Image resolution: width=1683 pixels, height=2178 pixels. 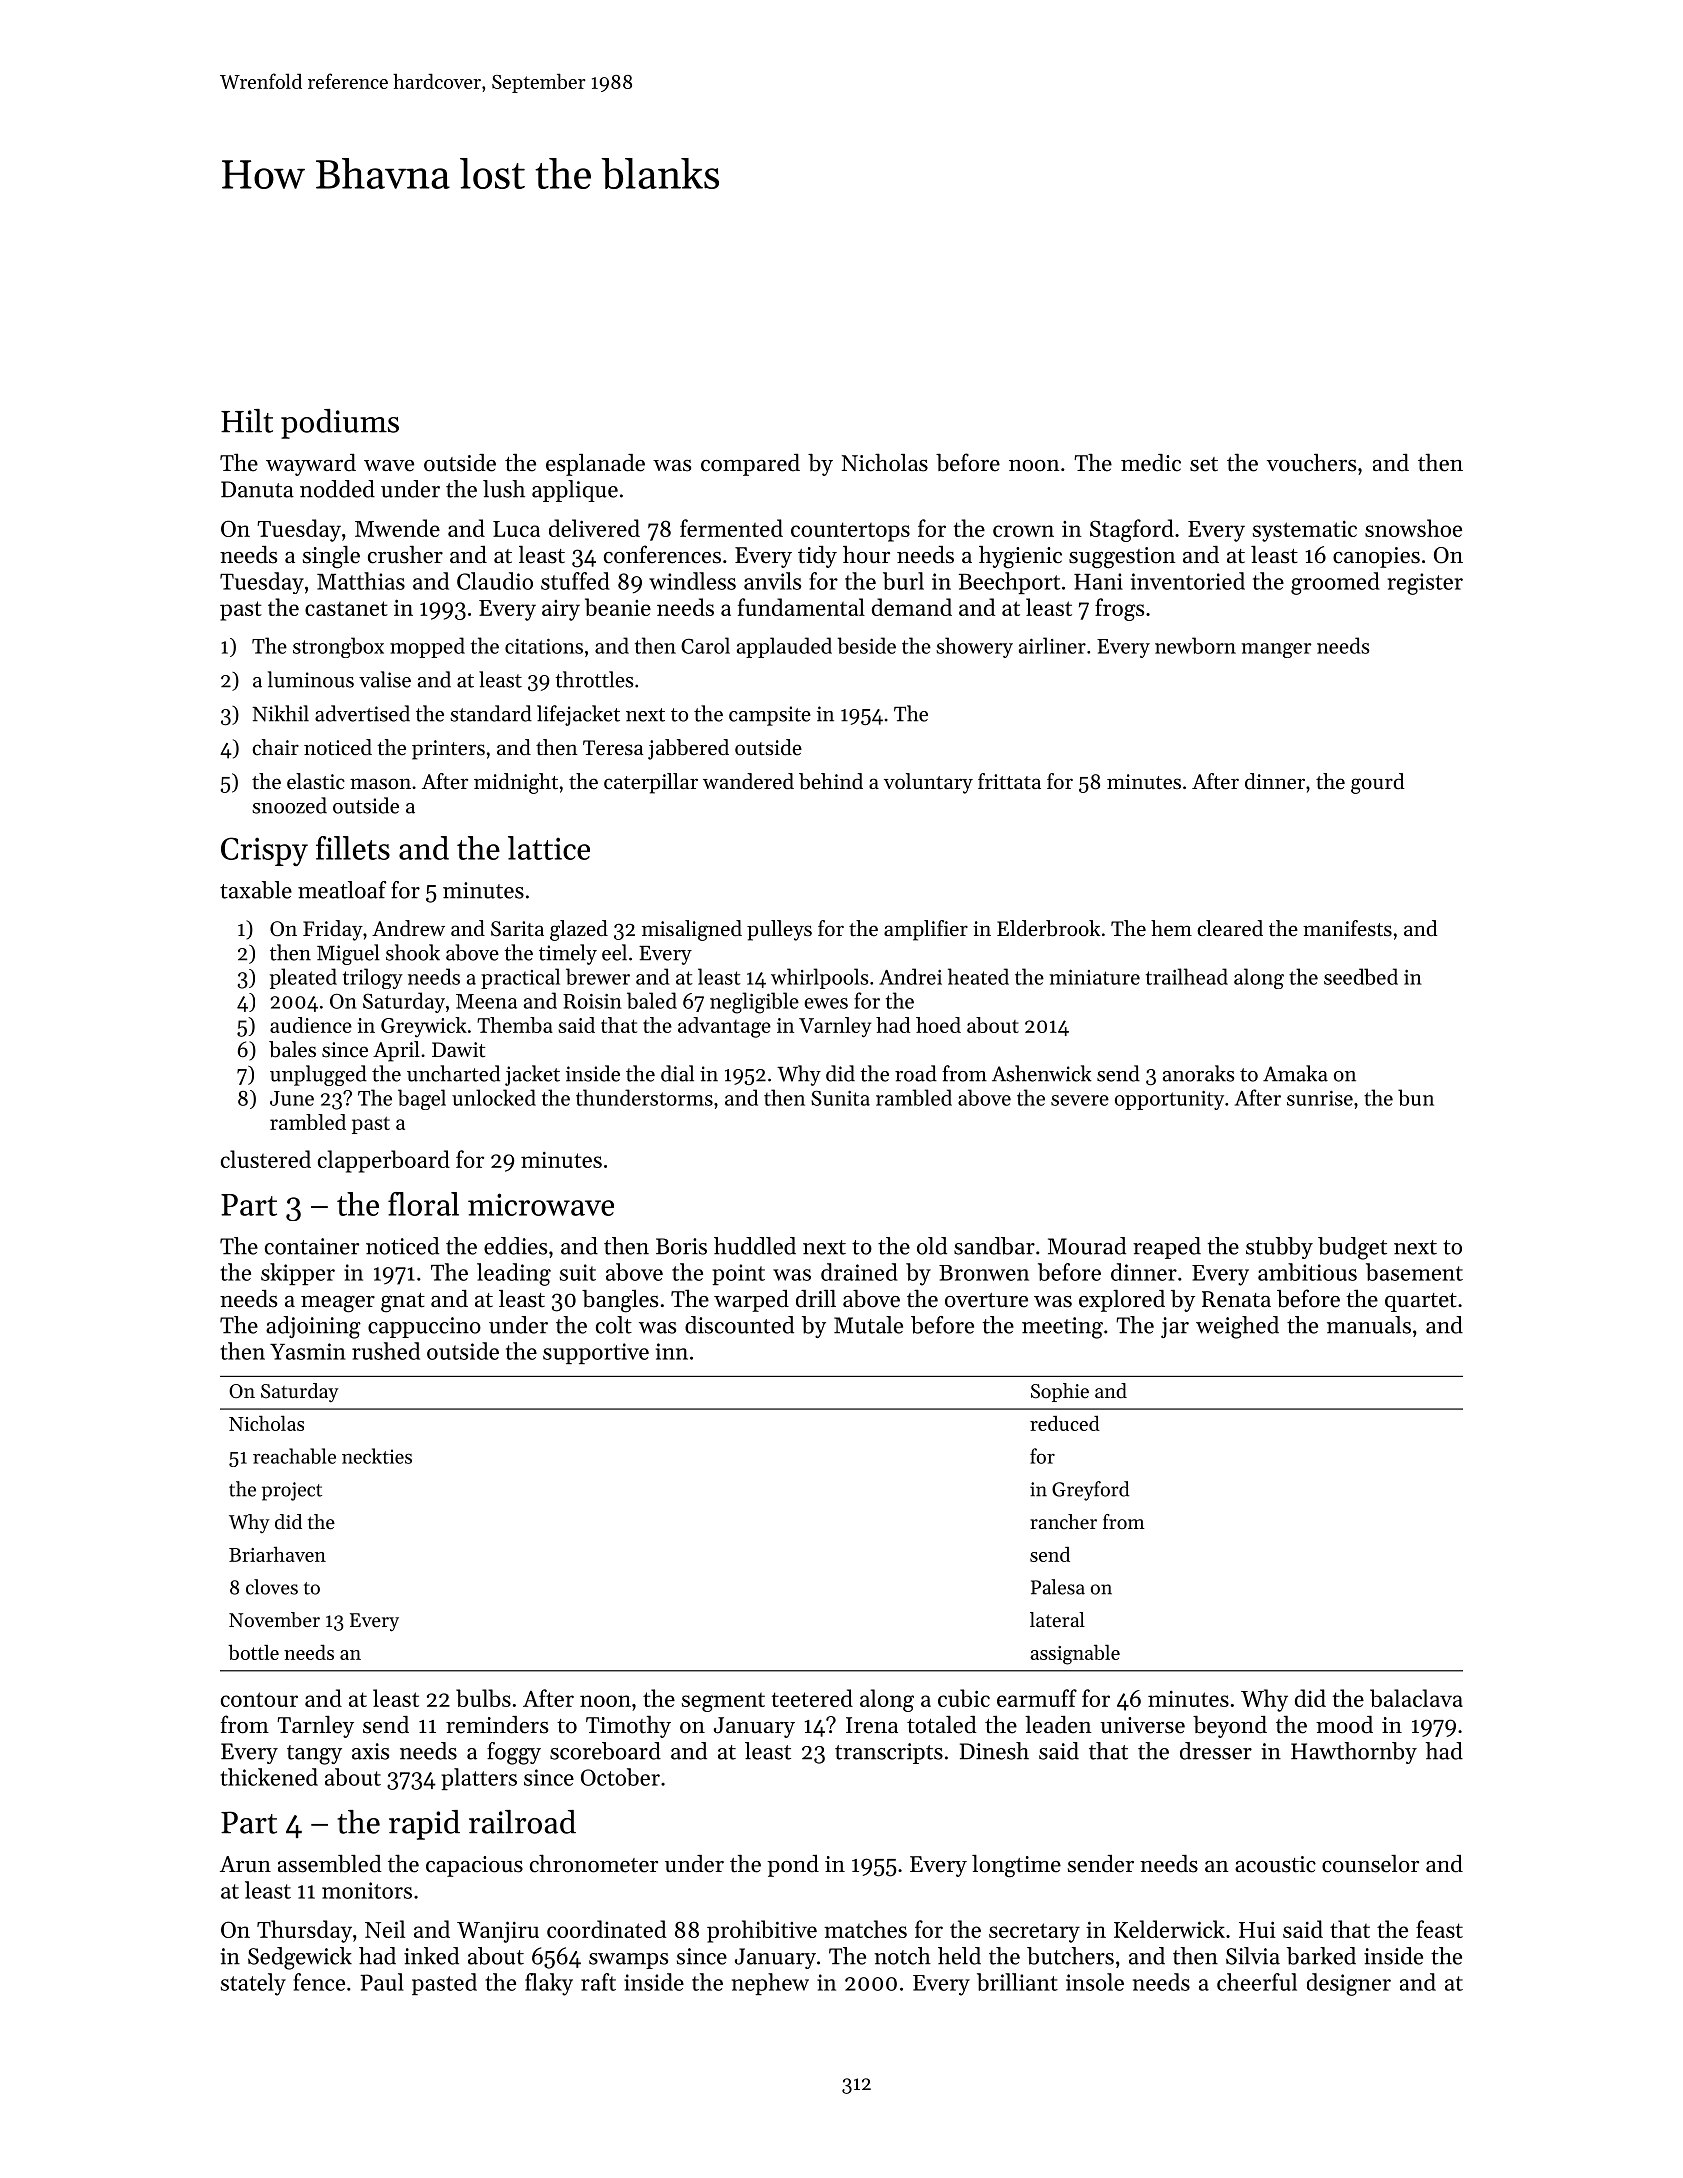 What do you see at coordinates (294, 1456) in the document?
I see `reachable` at bounding box center [294, 1456].
